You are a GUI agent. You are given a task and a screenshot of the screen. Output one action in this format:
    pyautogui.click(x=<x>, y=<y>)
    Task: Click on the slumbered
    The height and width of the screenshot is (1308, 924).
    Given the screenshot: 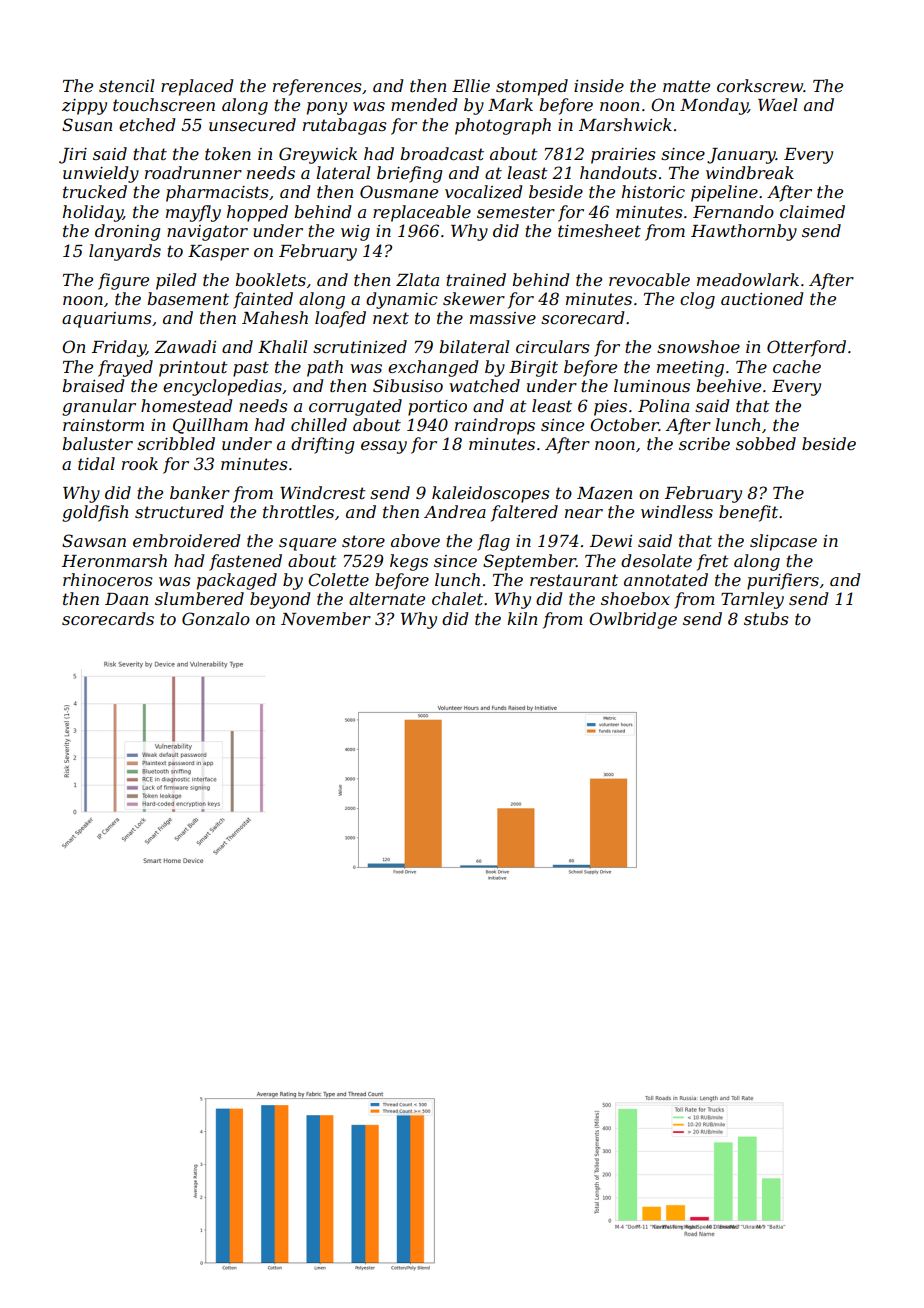 What is the action you would take?
    pyautogui.click(x=199, y=598)
